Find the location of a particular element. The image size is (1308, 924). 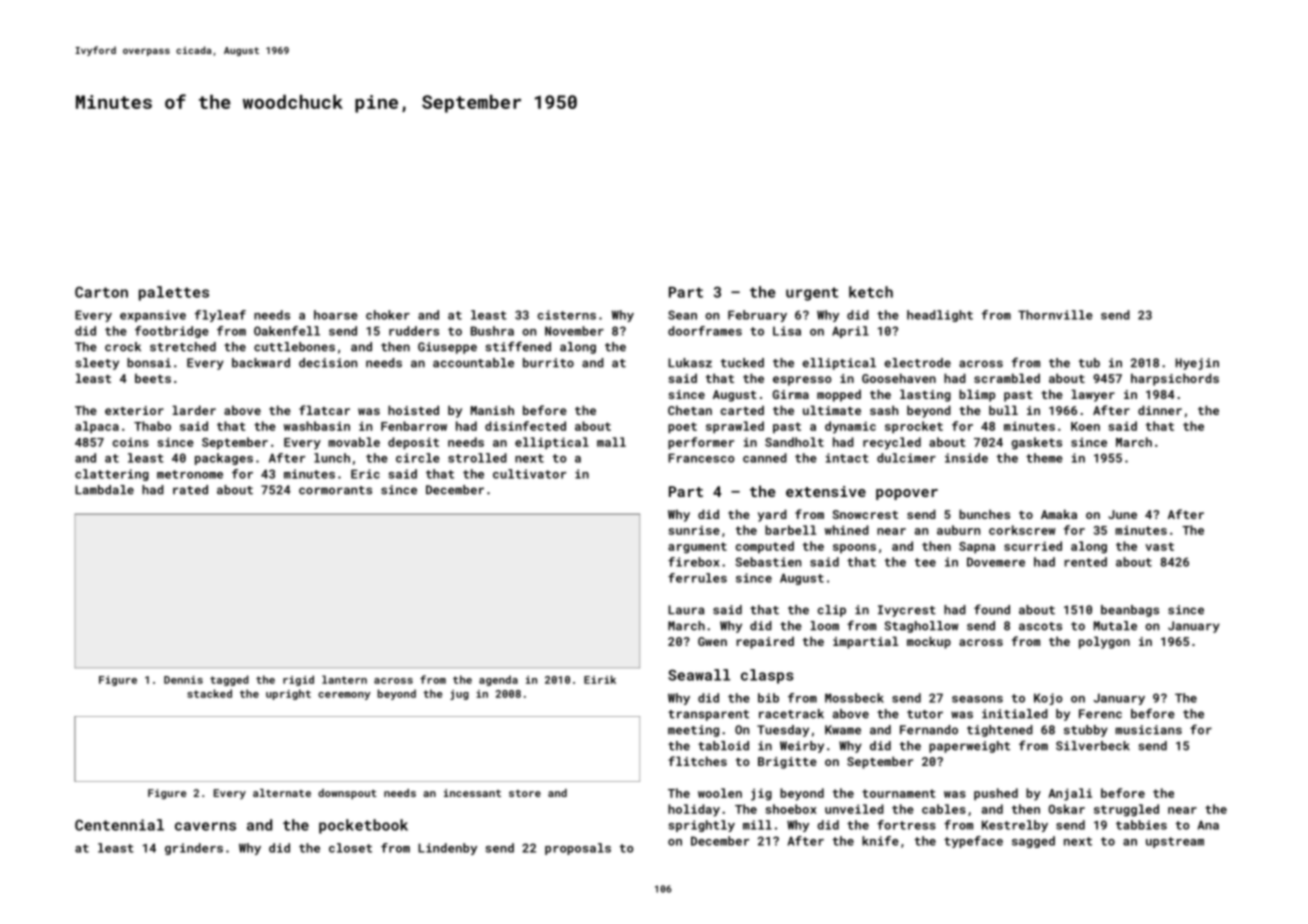

ketch is located at coordinates (871, 292).
